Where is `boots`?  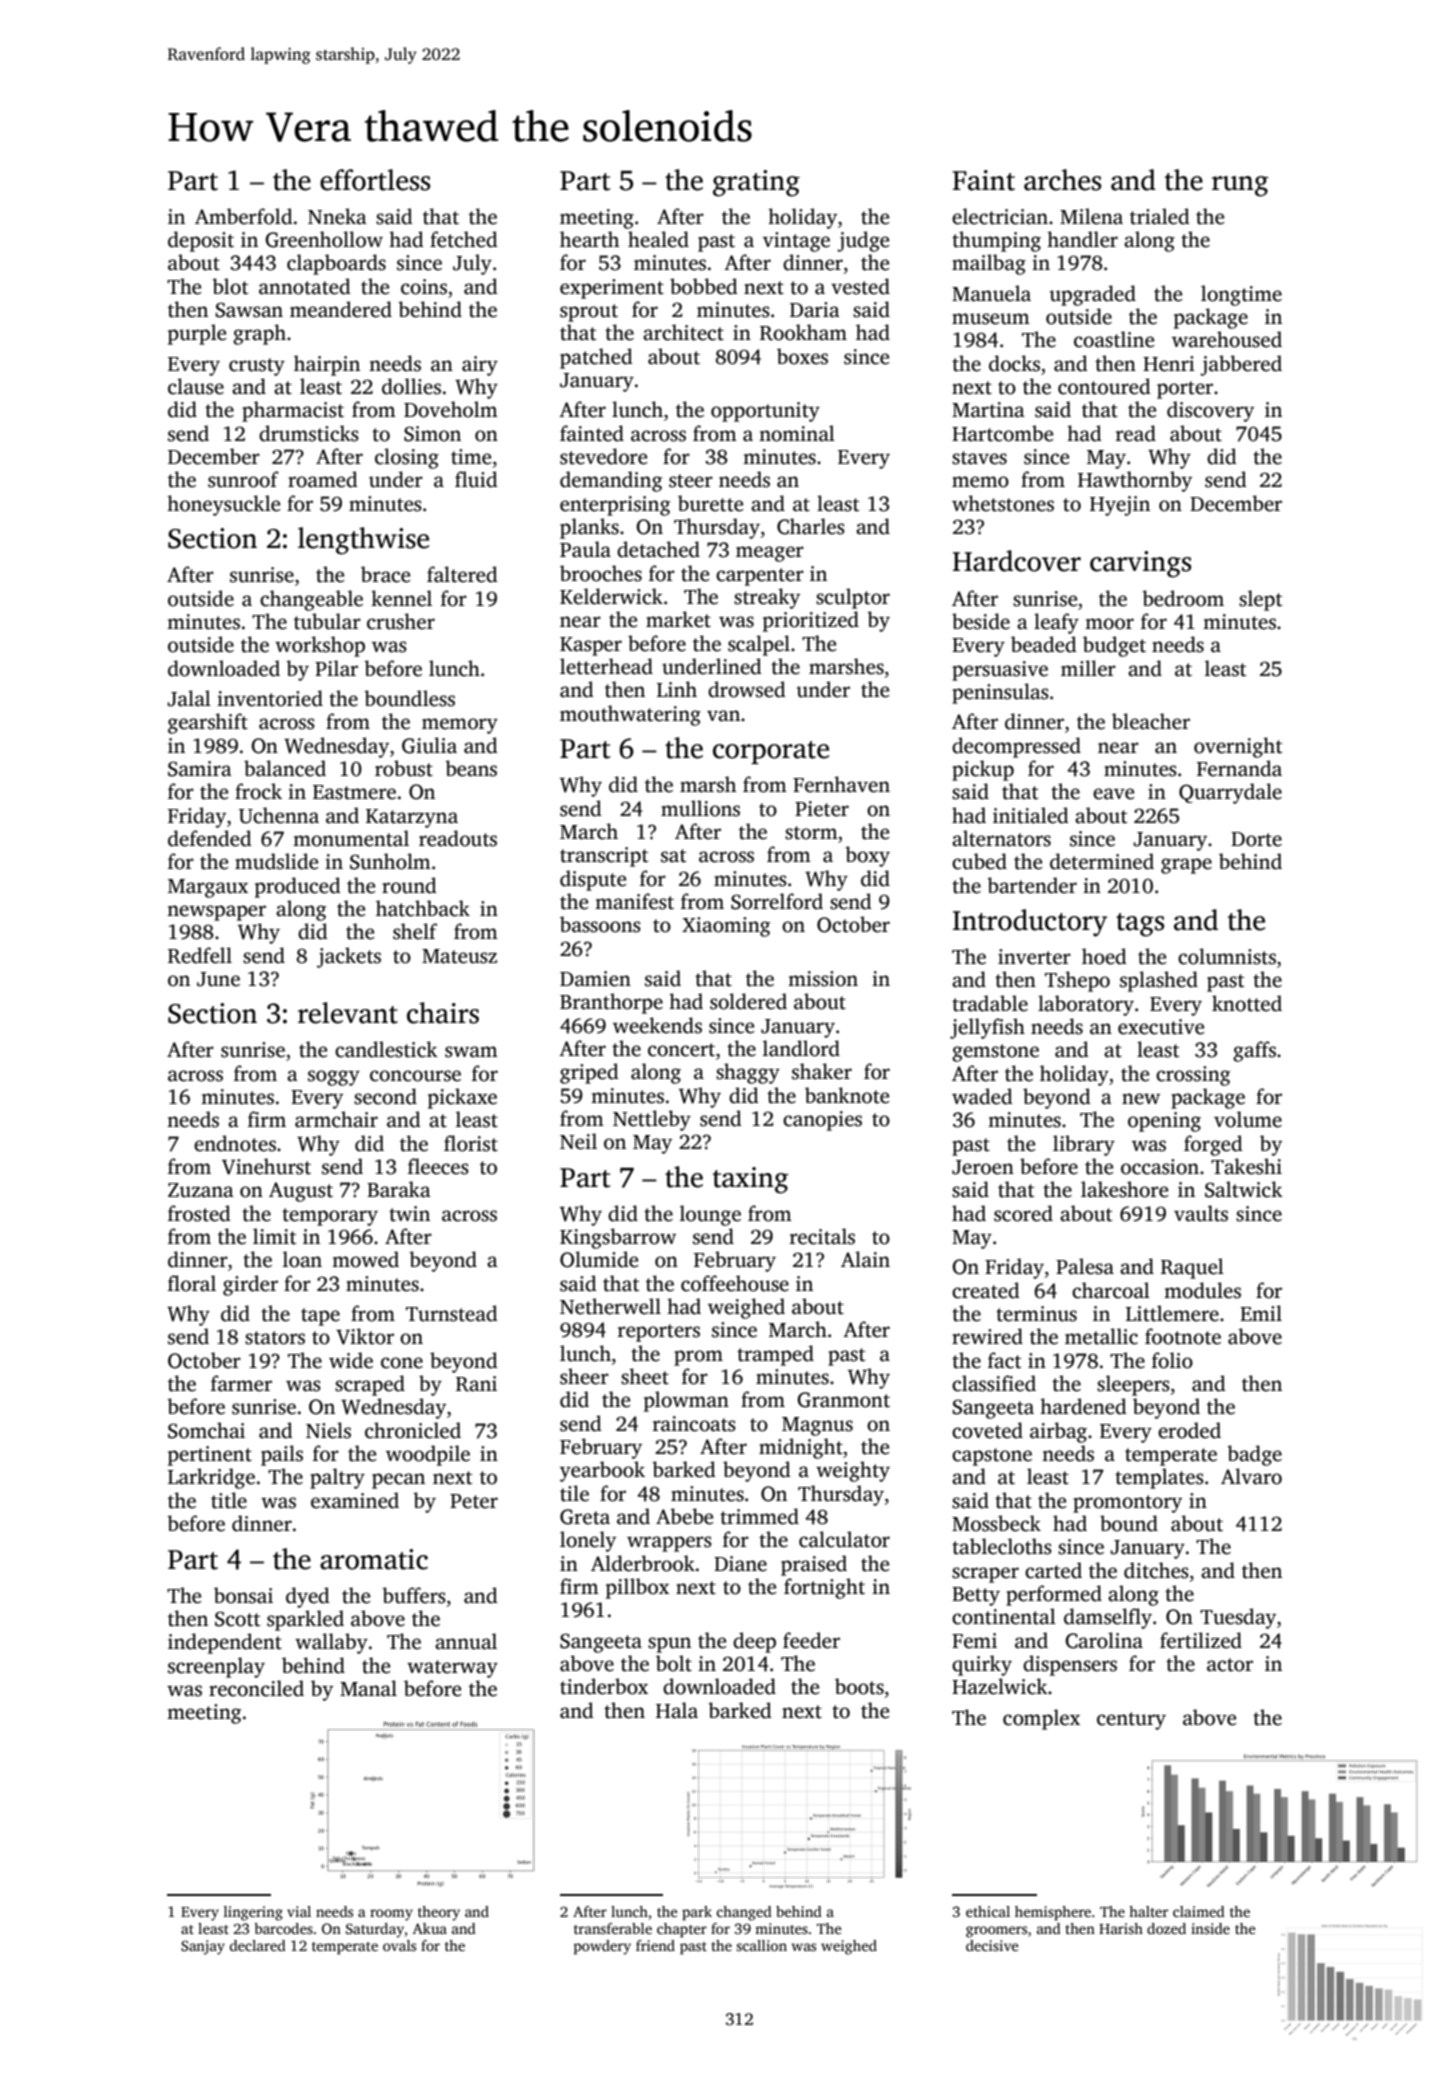 boots is located at coordinates (859, 1686).
